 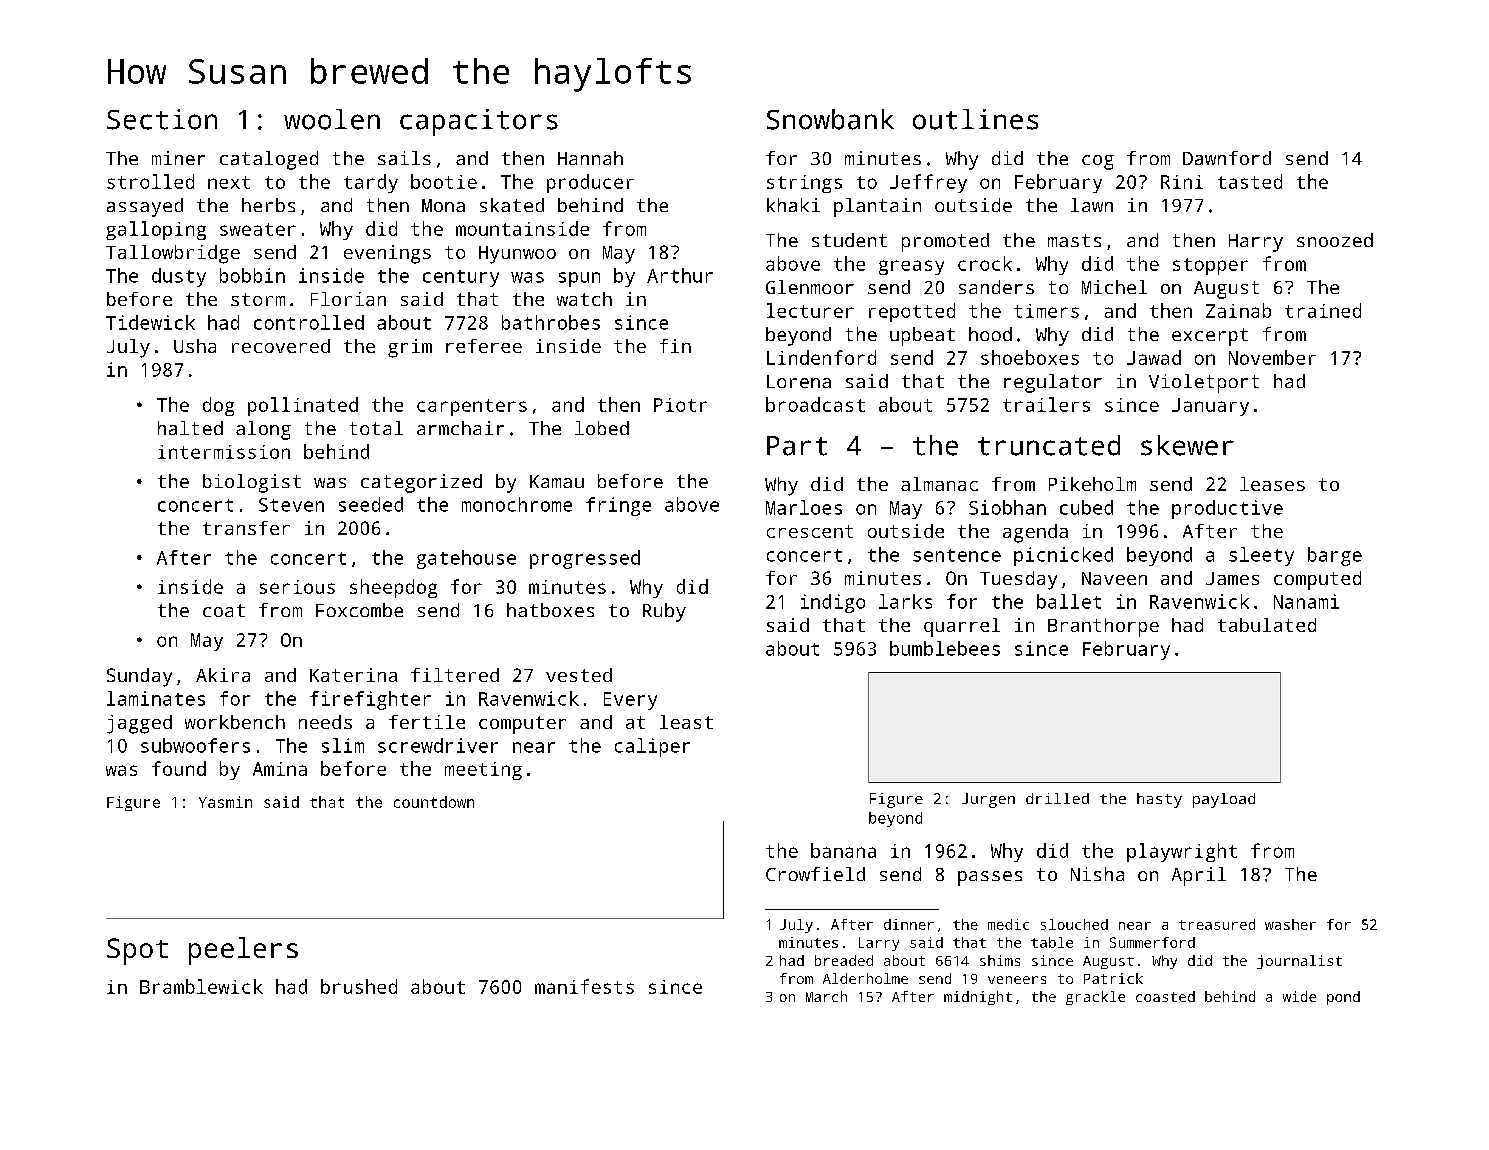 I want to click on treasured, so click(x=1217, y=924).
